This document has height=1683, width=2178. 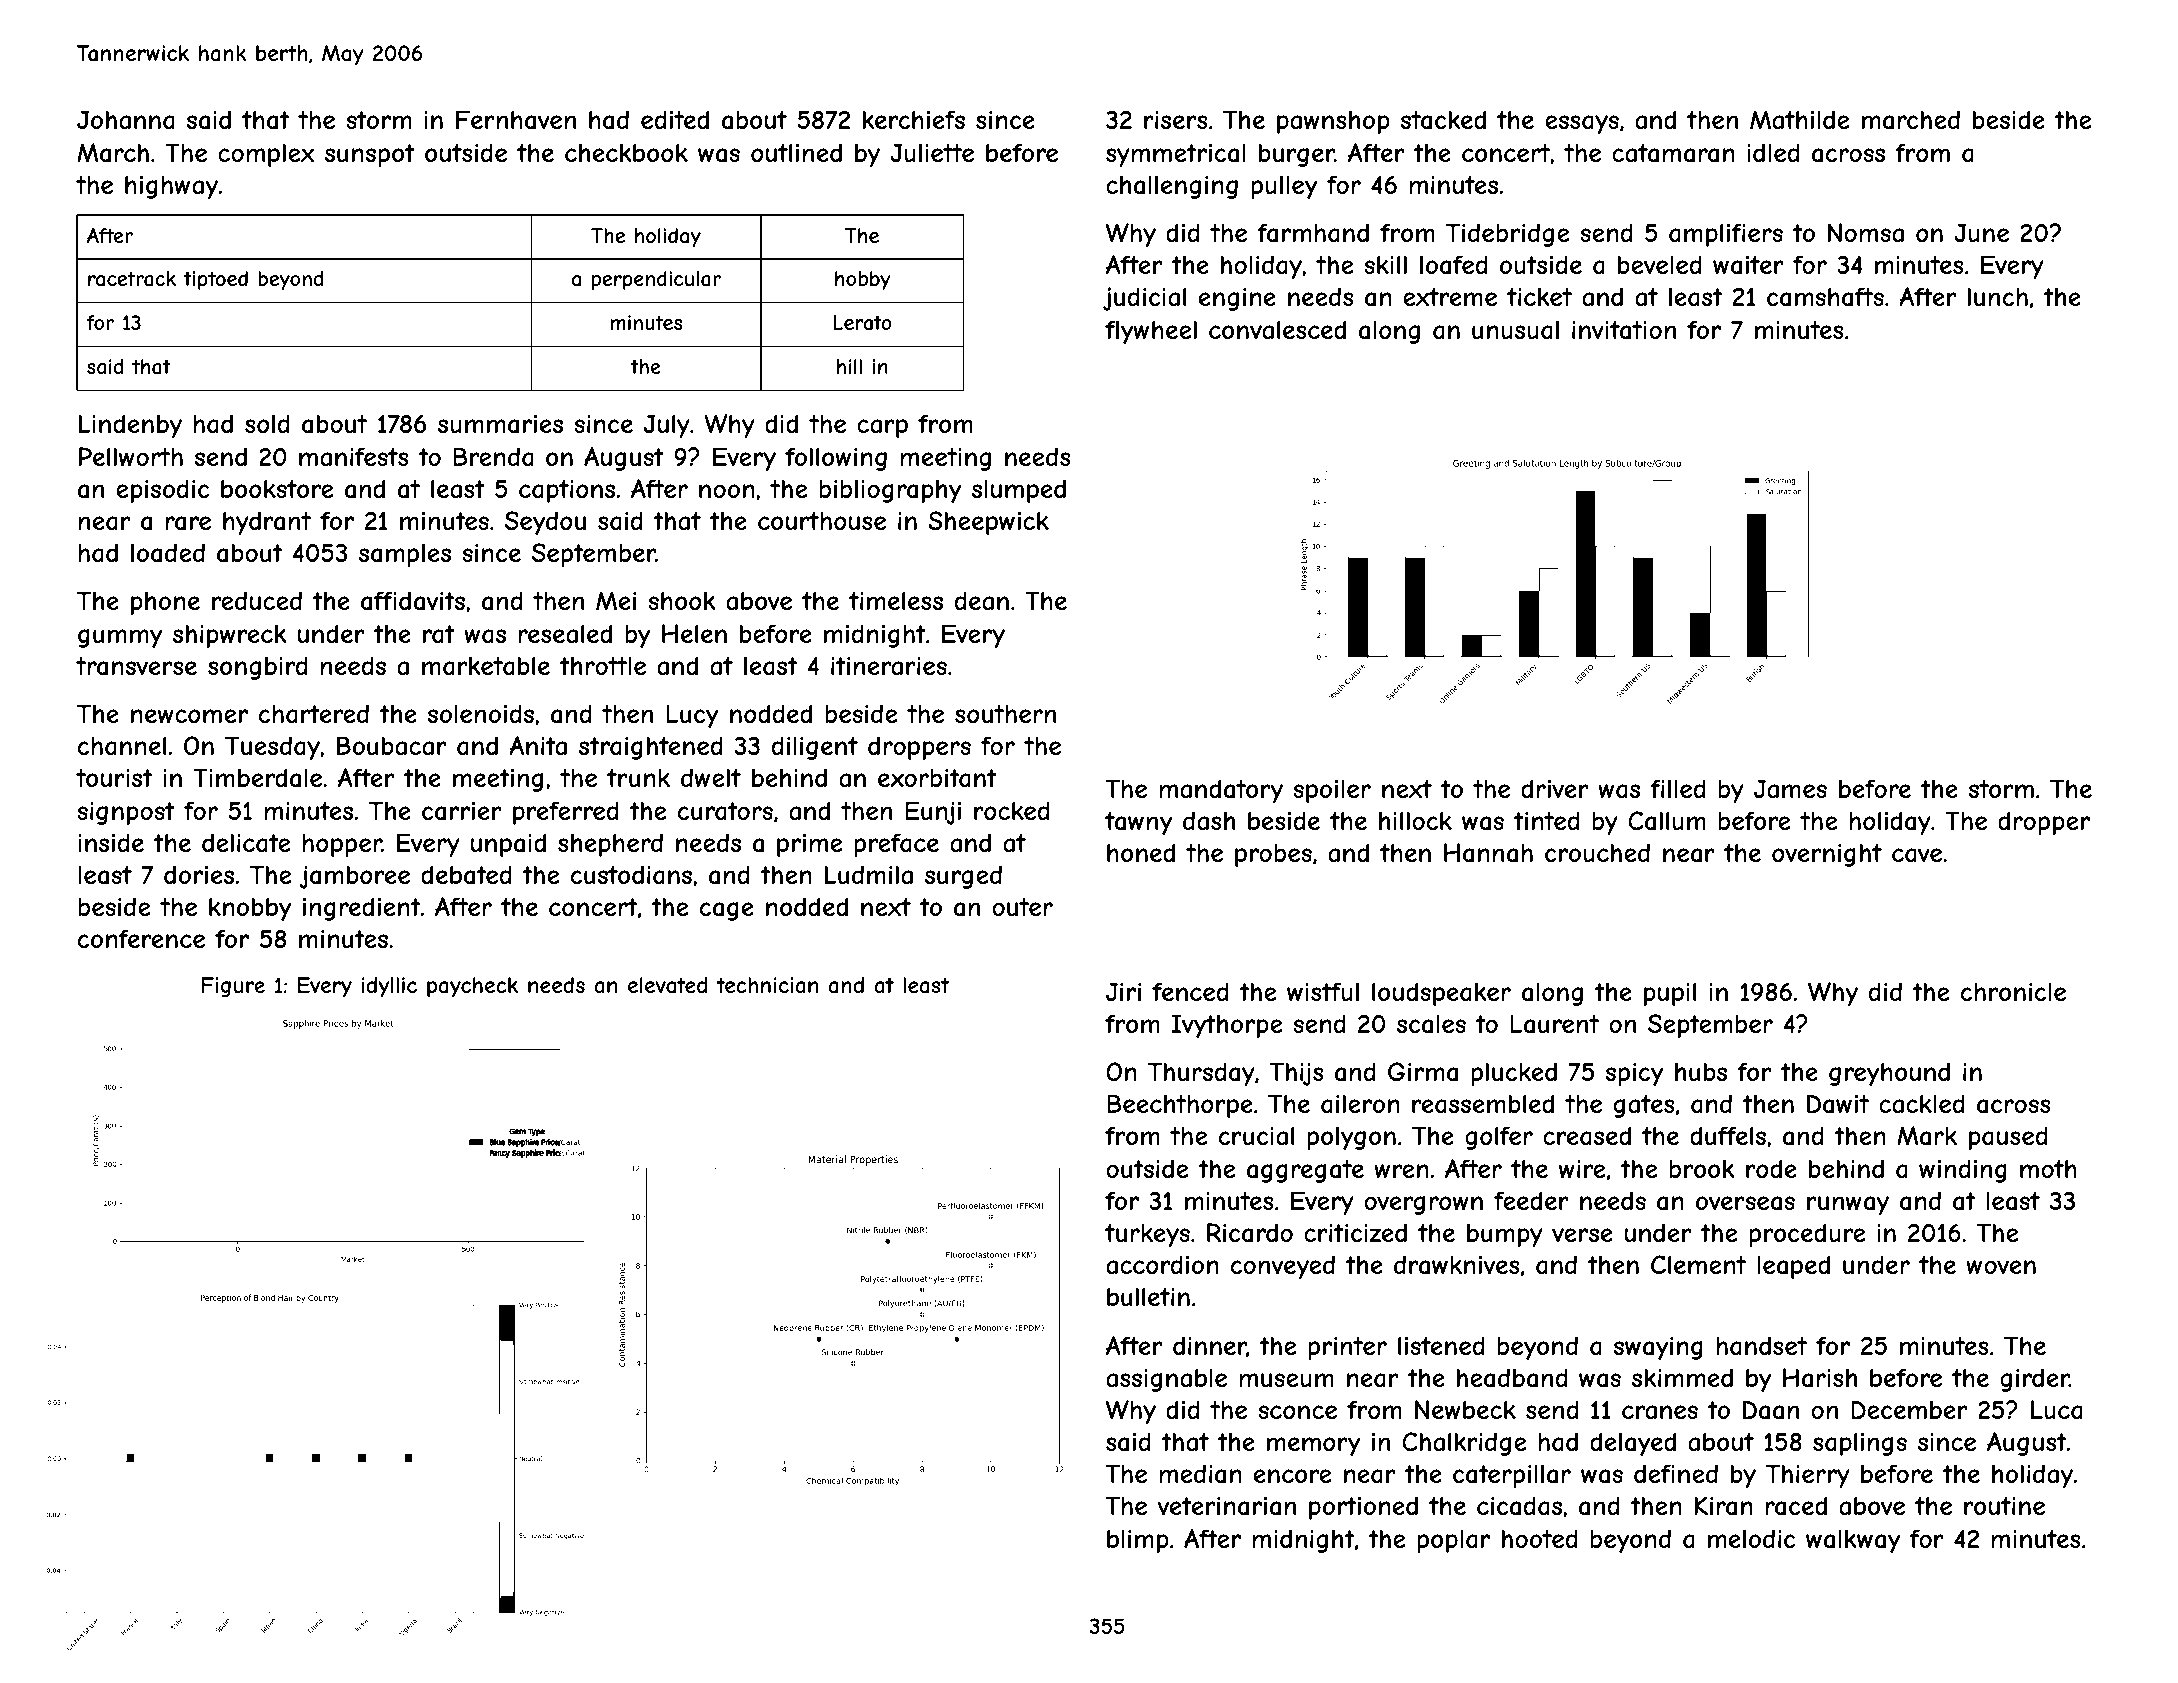 What do you see at coordinates (1790, 789) in the document?
I see `James` at bounding box center [1790, 789].
